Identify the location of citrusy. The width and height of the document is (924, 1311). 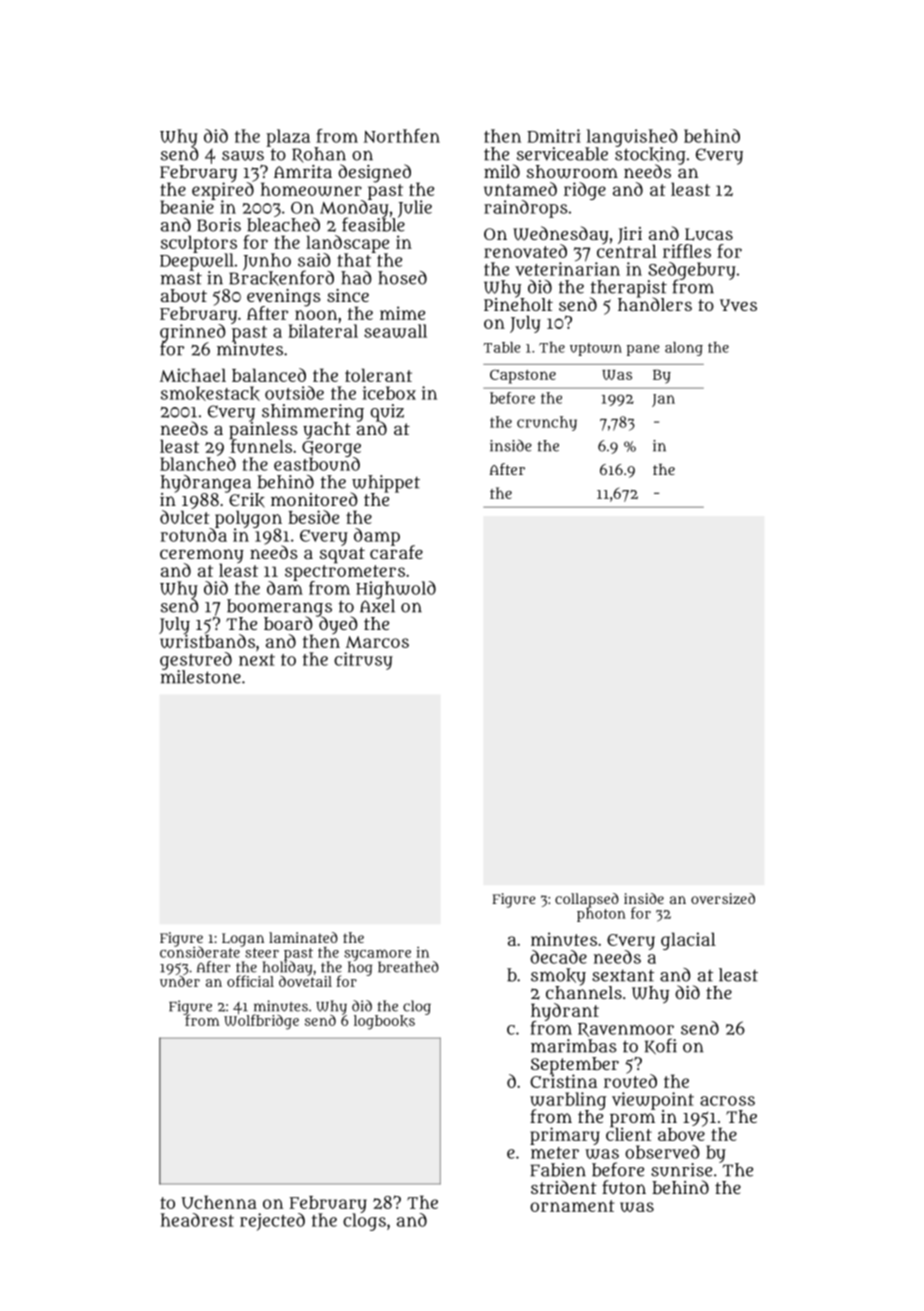
(363, 661).
